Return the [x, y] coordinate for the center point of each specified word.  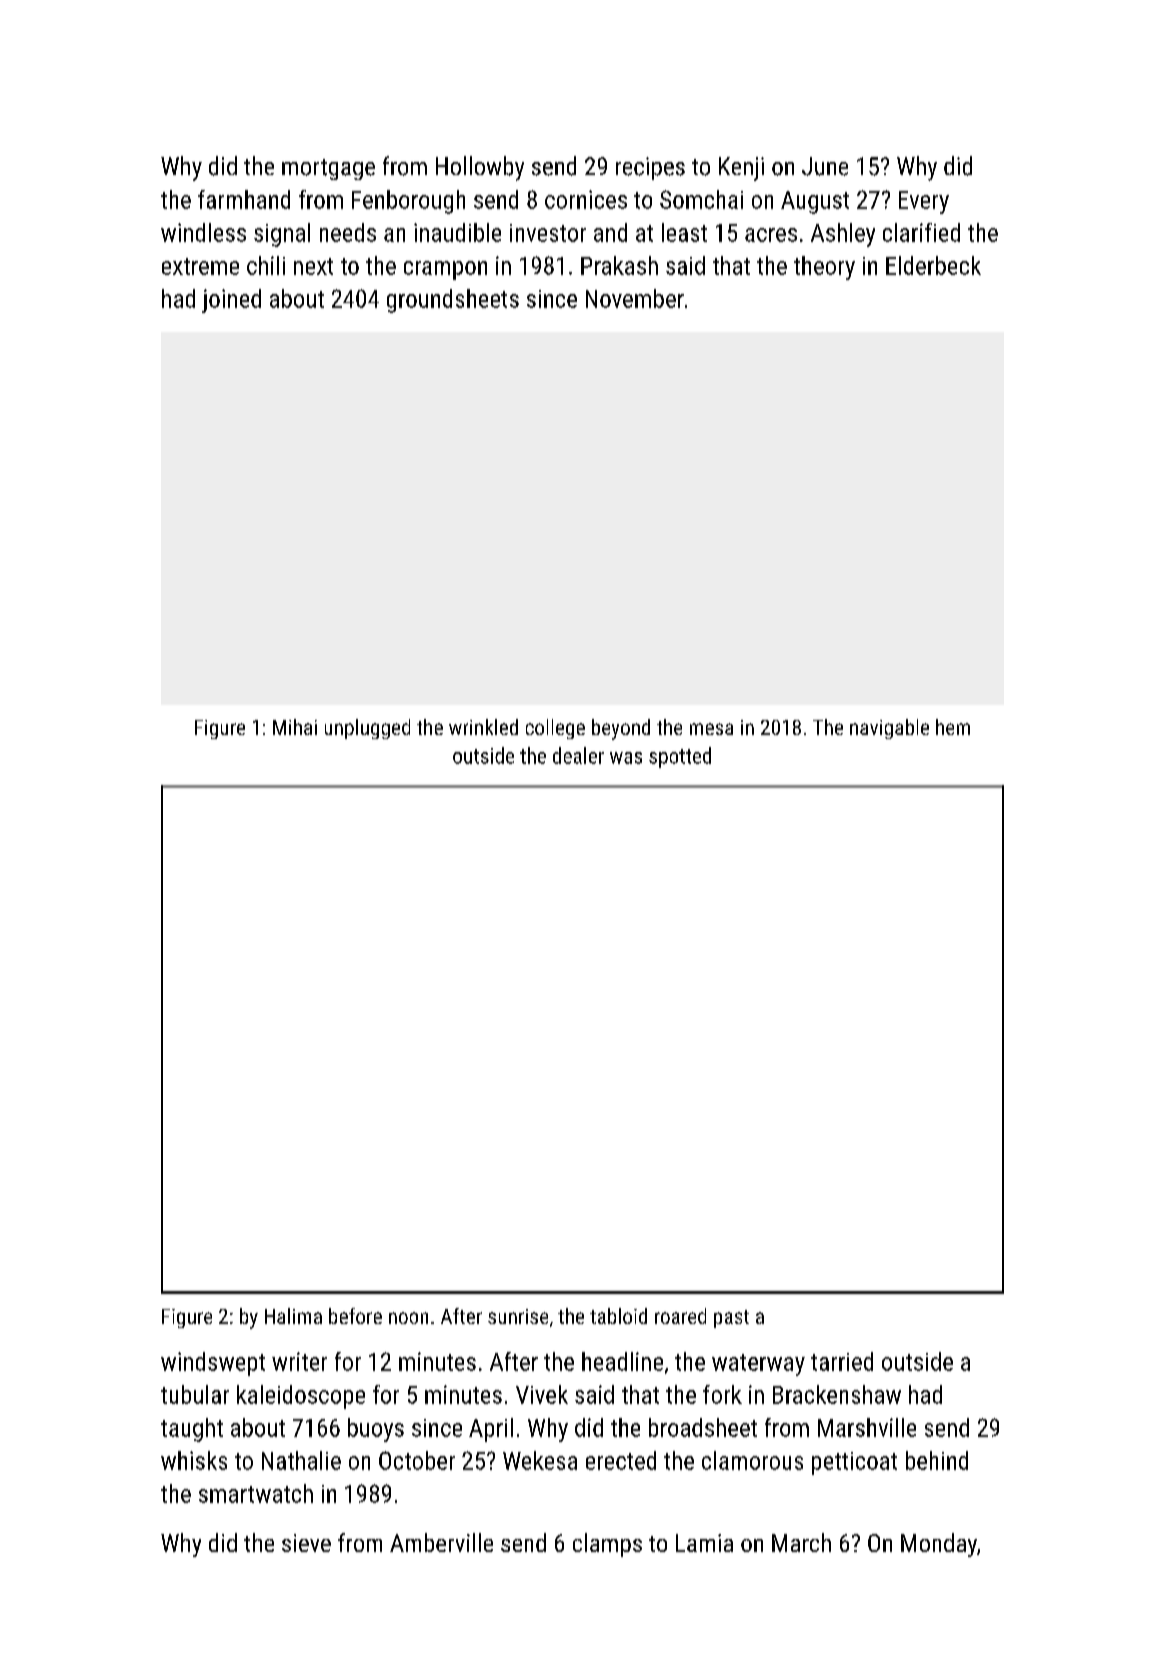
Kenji [741, 169]
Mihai [295, 727]
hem [953, 727]
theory [824, 268]
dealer [578, 755]
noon [408, 1318]
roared [680, 1316]
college [555, 729]
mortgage [328, 169]
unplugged [367, 729]
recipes [650, 168]
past [731, 1319]
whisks [194, 1460]
